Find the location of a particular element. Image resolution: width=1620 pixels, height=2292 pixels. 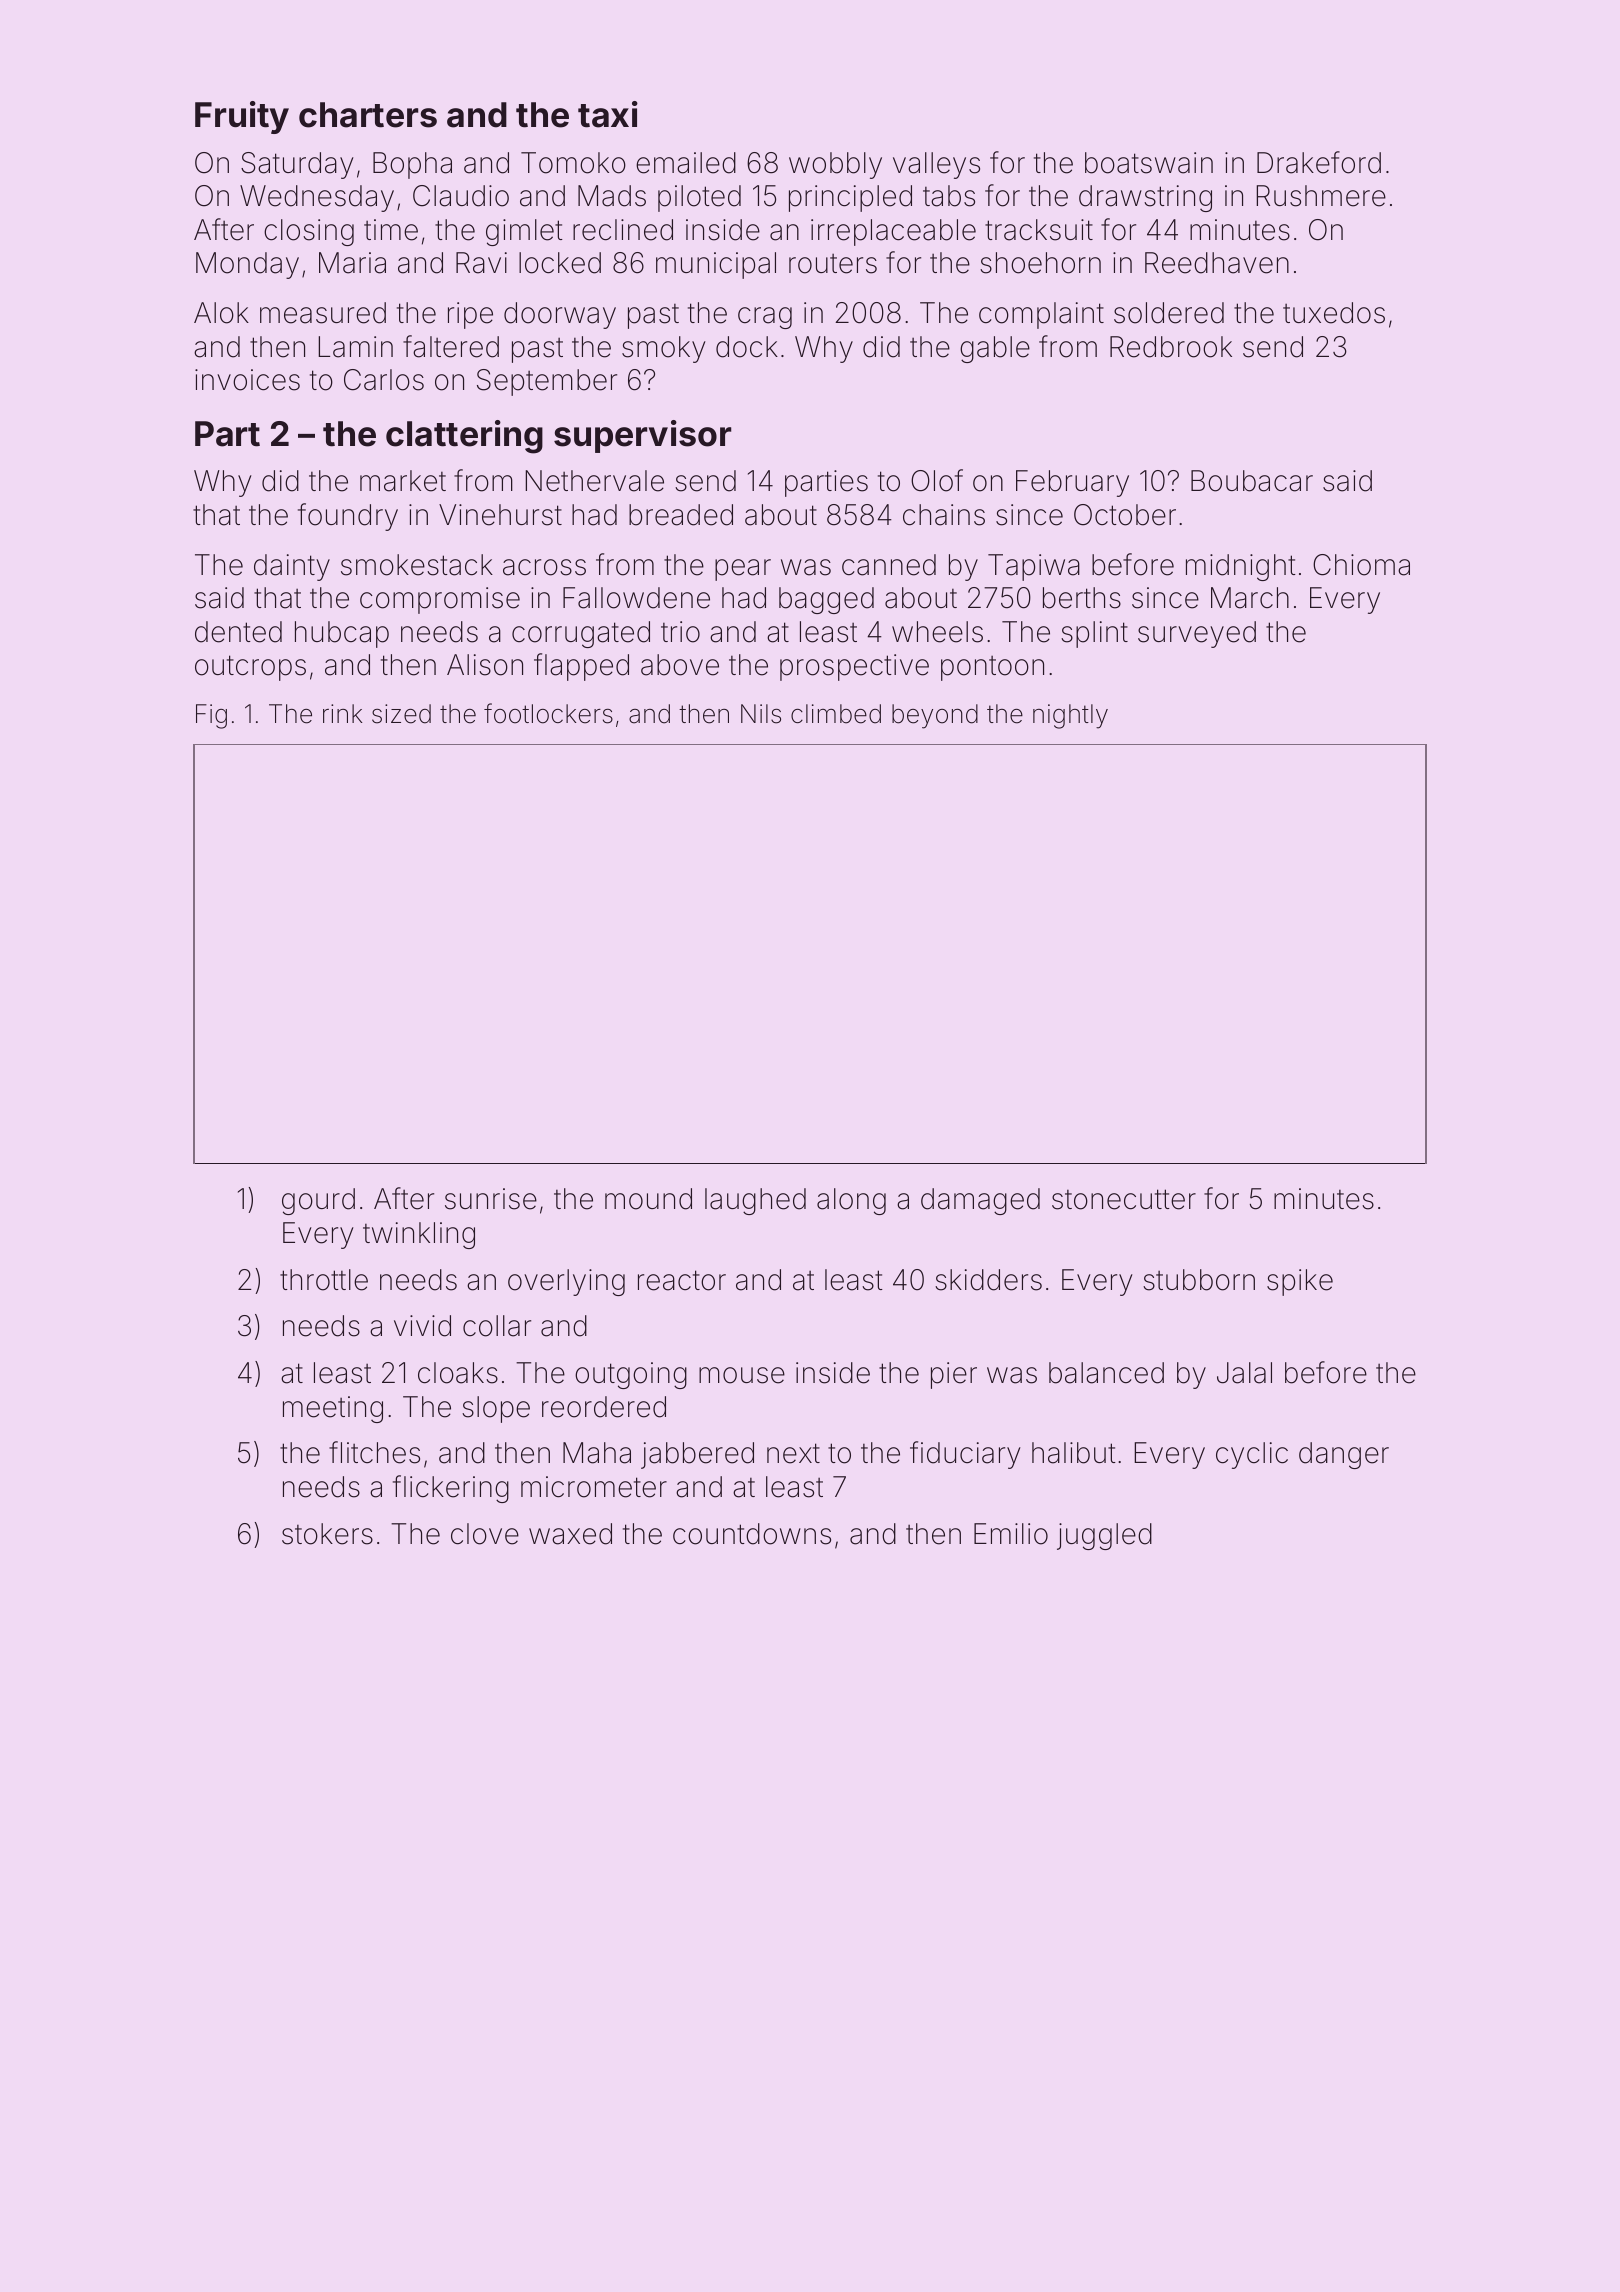

Nils is located at coordinates (761, 714).
